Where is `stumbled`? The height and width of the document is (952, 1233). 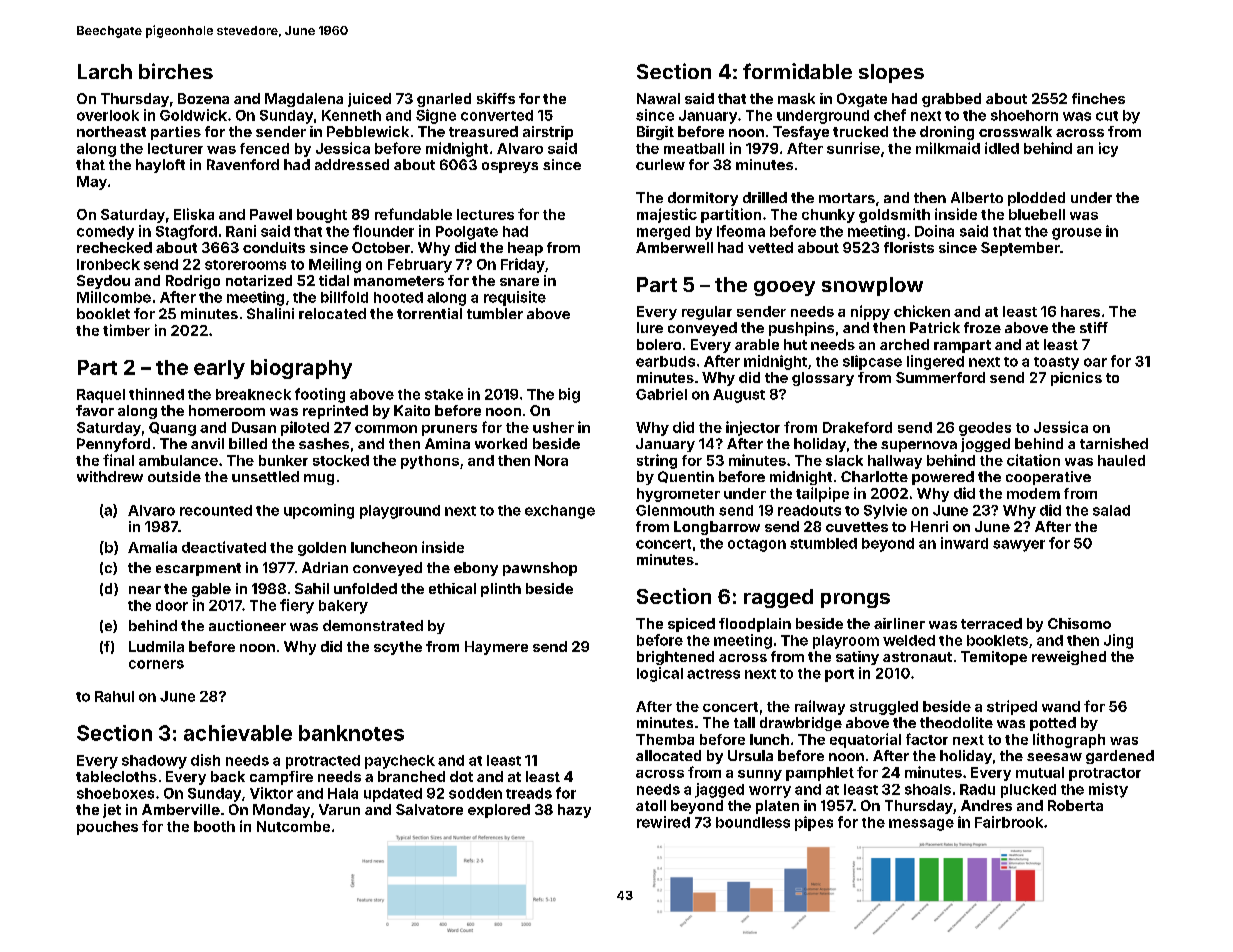 stumbled is located at coordinates (823, 543).
